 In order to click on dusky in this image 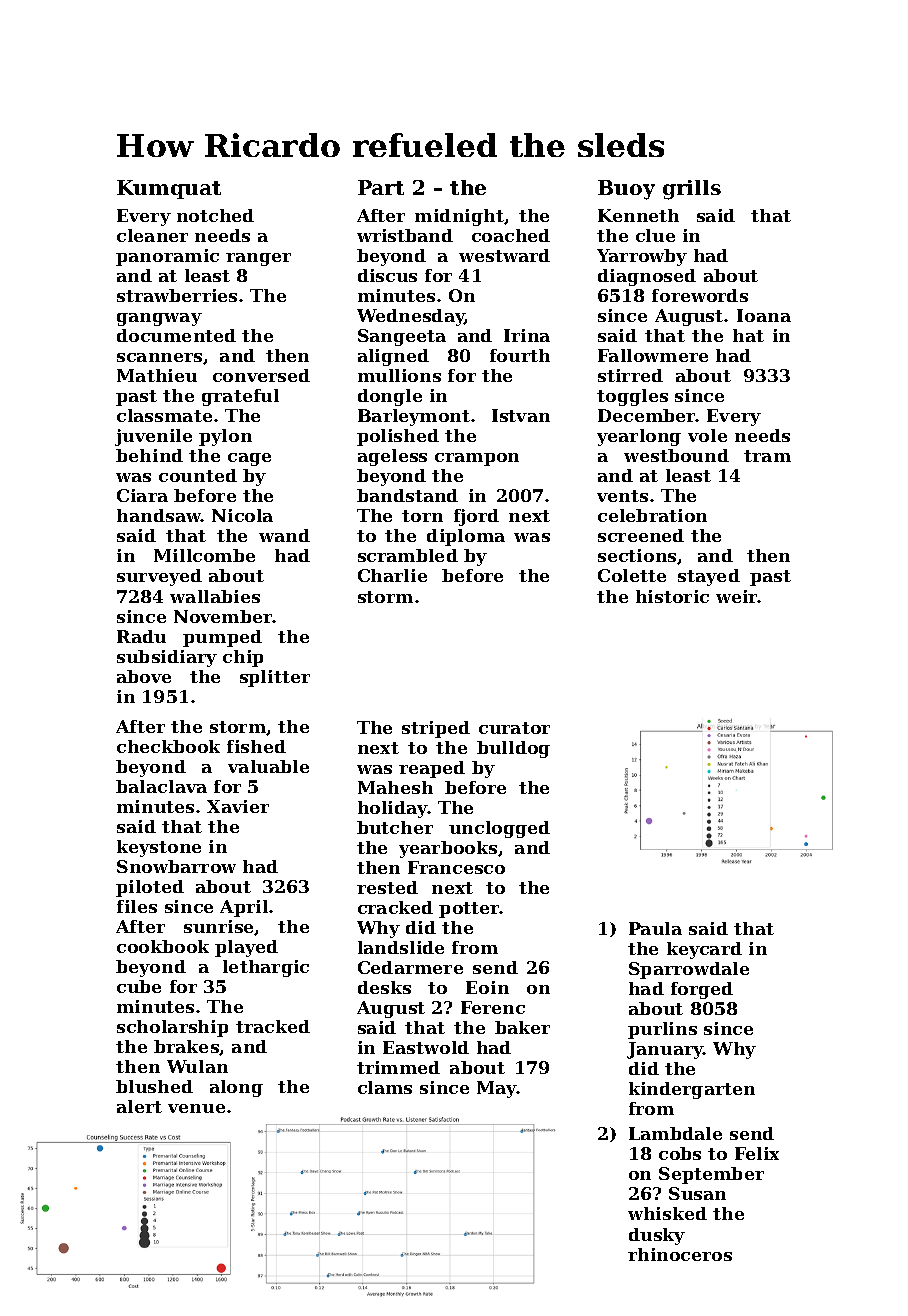, I will do `click(657, 1236)`.
